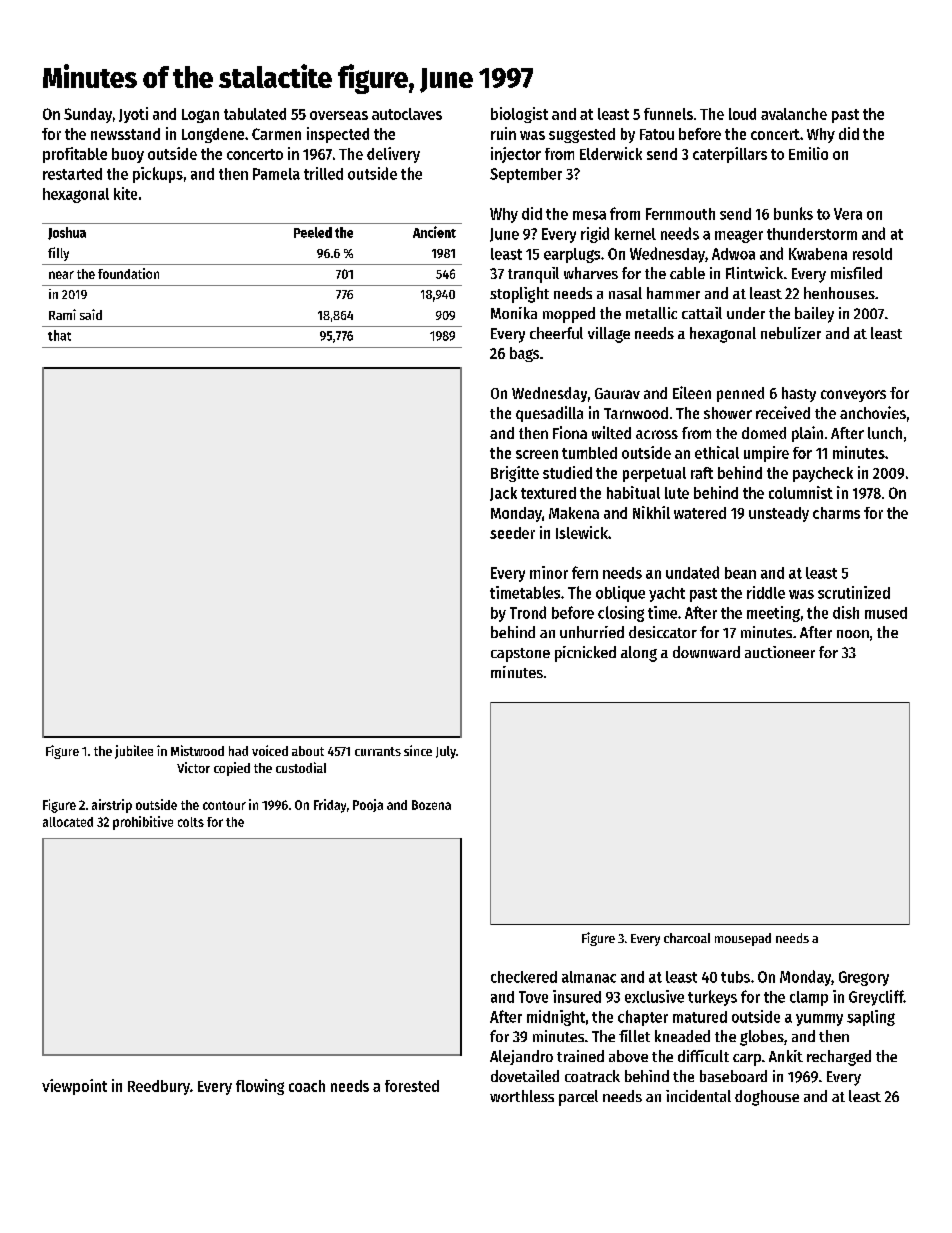  What do you see at coordinates (74, 1087) in the image?
I see `viewpoint` at bounding box center [74, 1087].
